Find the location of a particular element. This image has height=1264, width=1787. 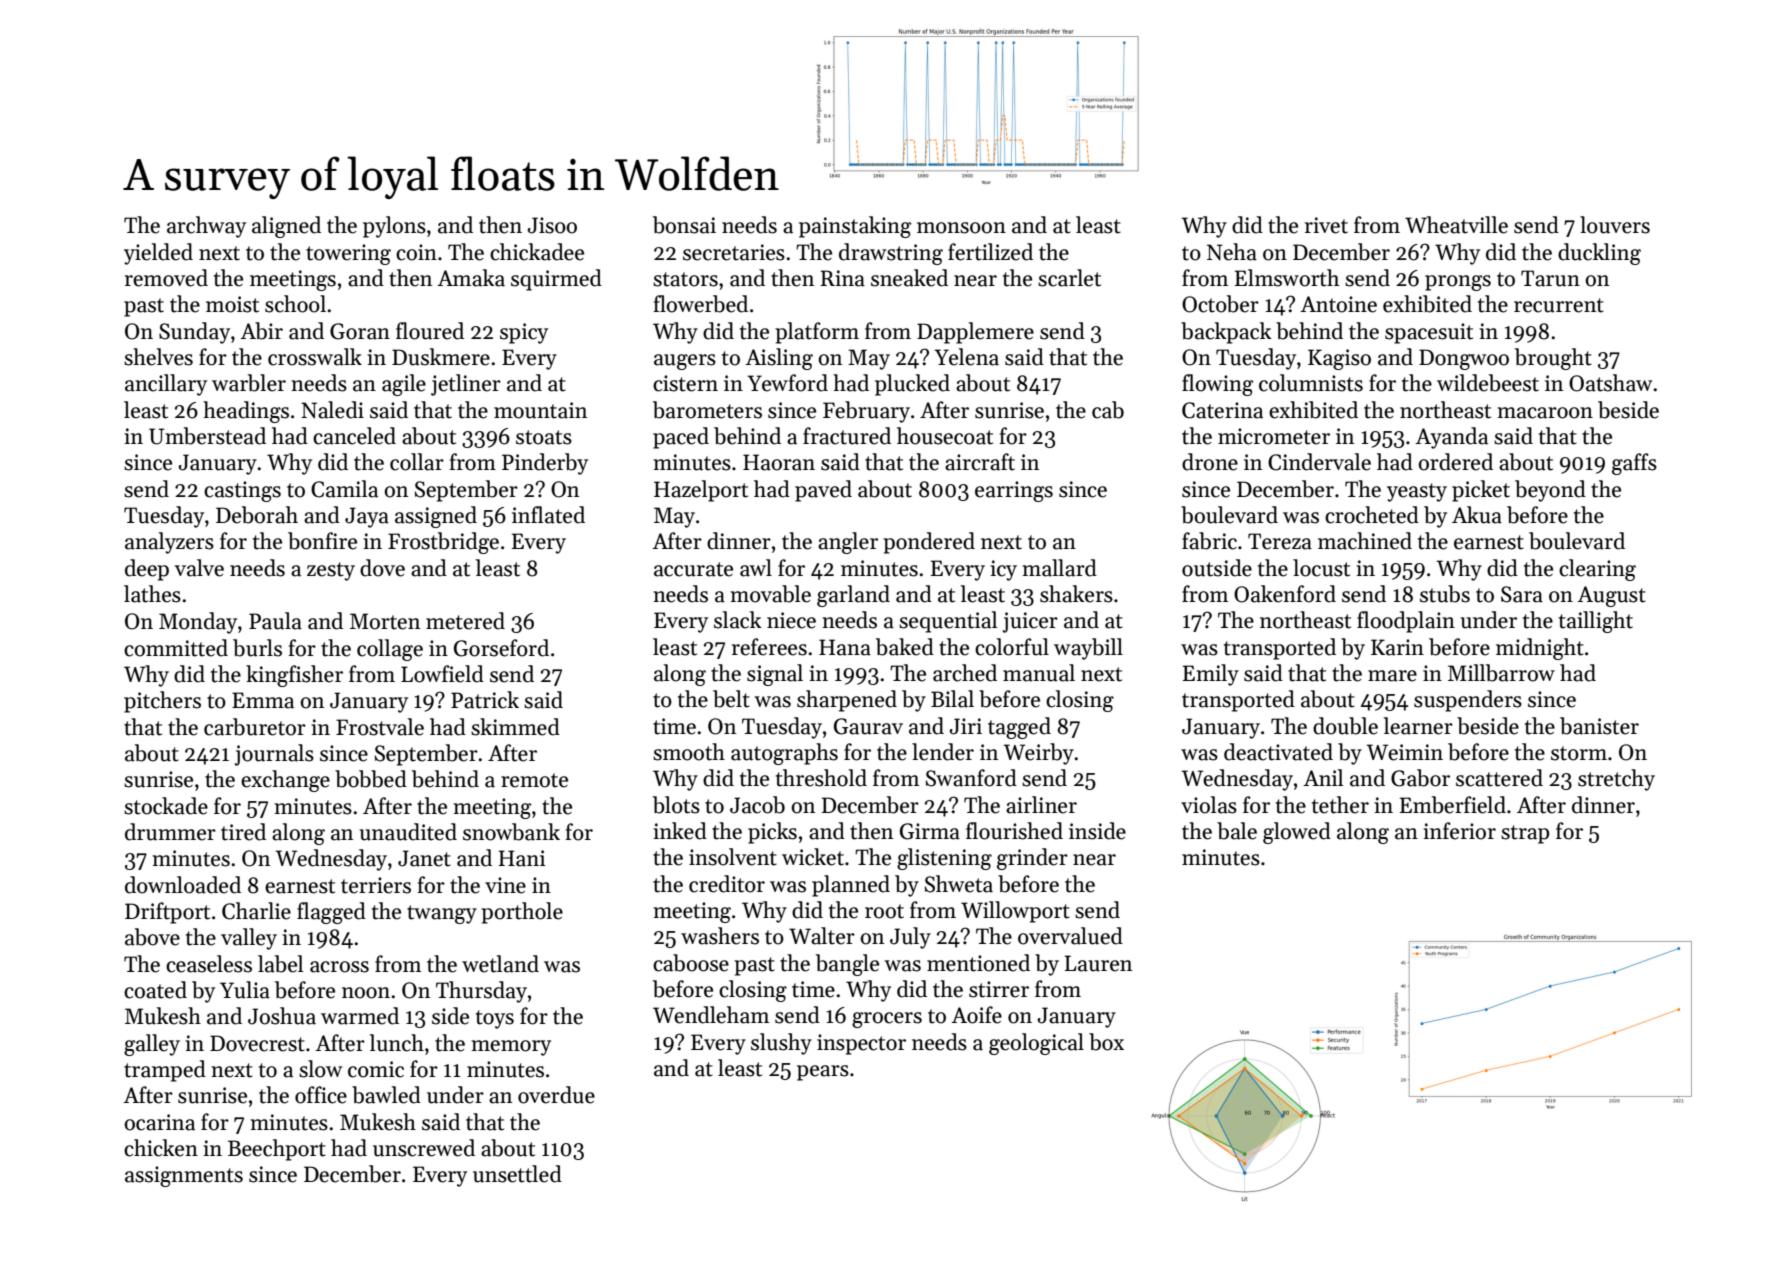

unaudited is located at coordinates (408, 832).
